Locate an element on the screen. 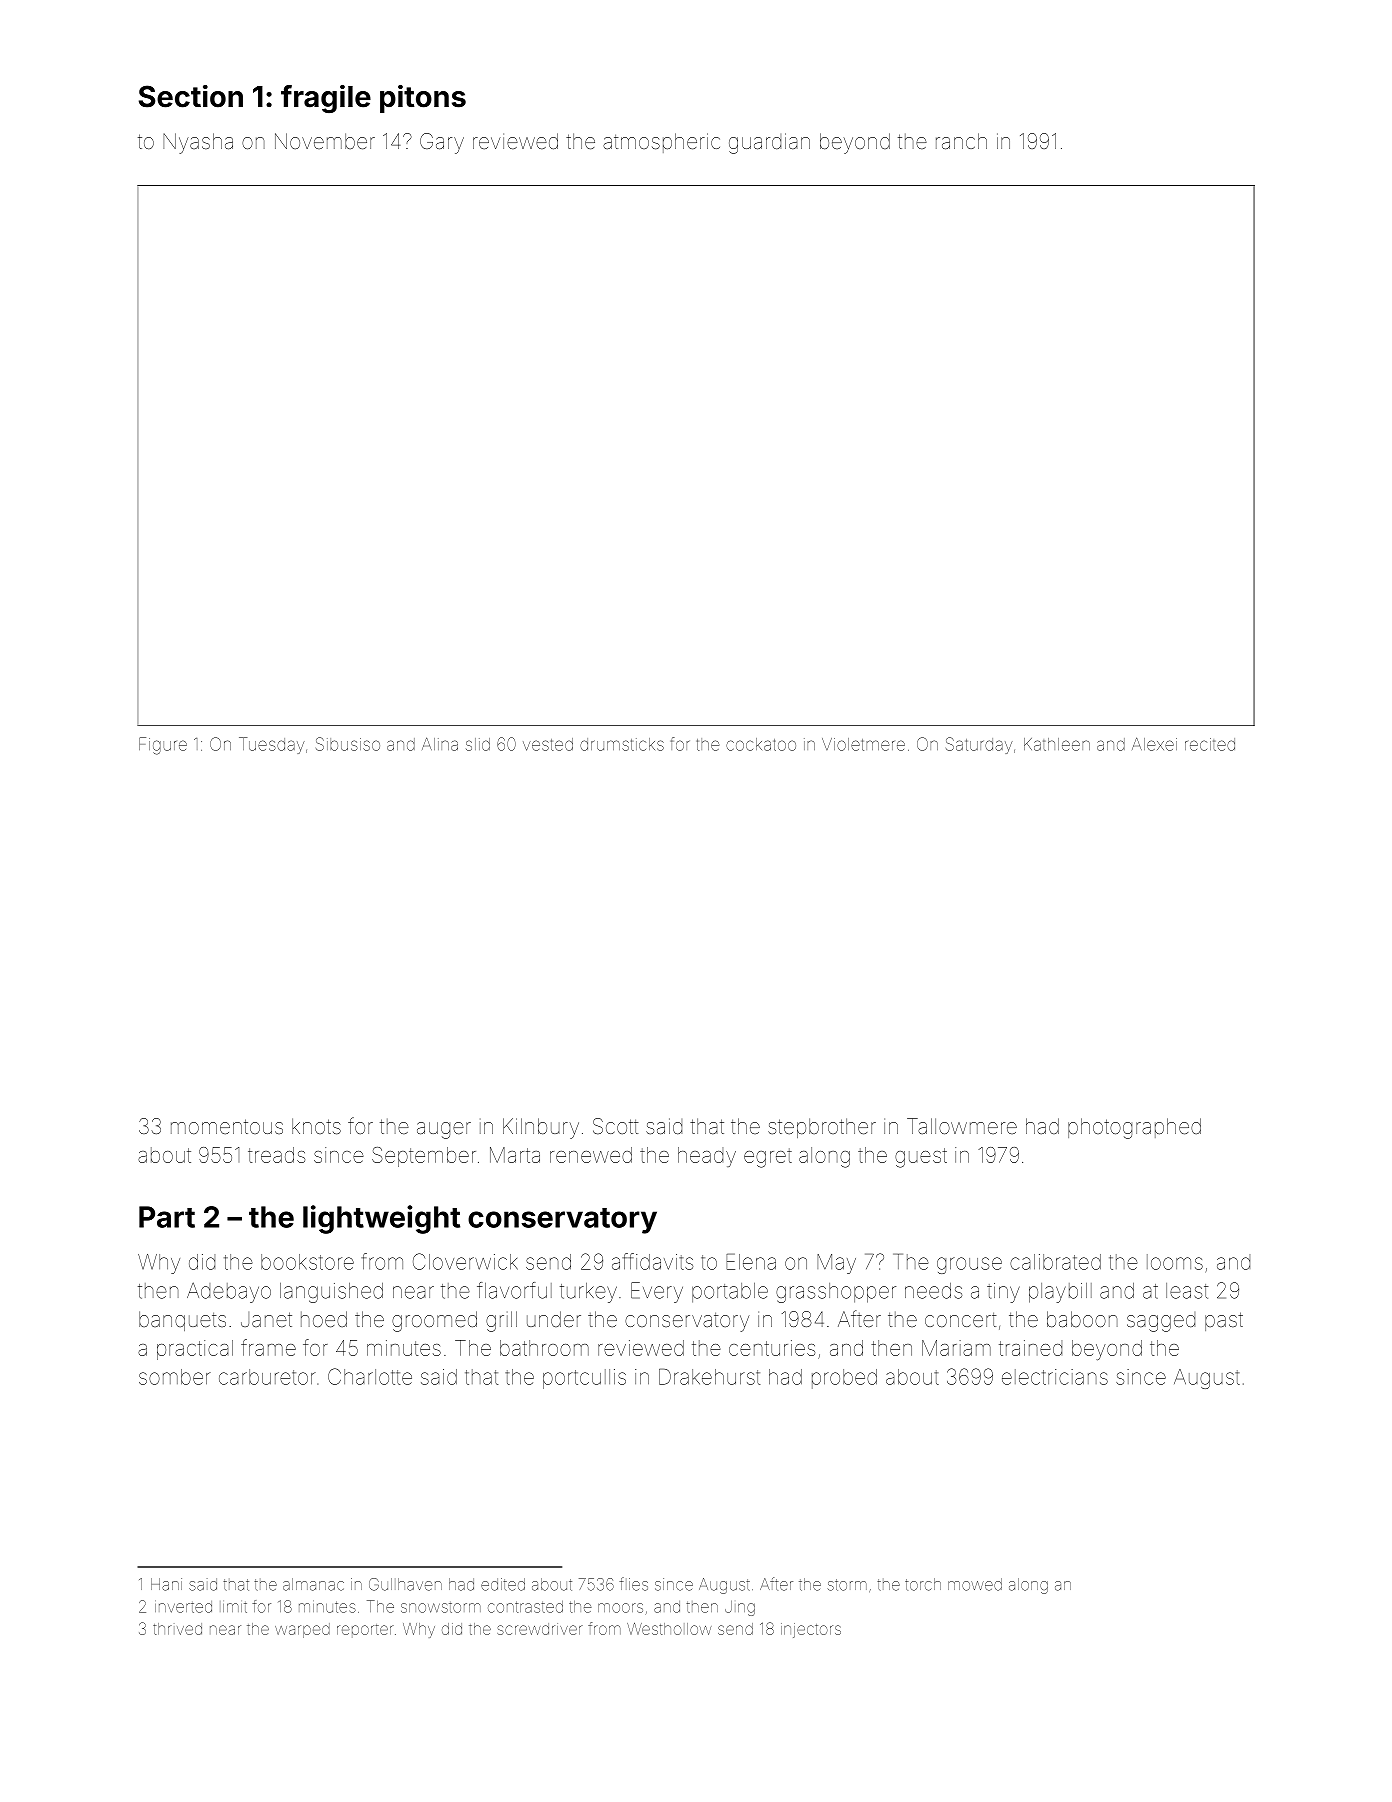 This screenshot has width=1392, height=1802. drumsticks is located at coordinates (622, 744).
